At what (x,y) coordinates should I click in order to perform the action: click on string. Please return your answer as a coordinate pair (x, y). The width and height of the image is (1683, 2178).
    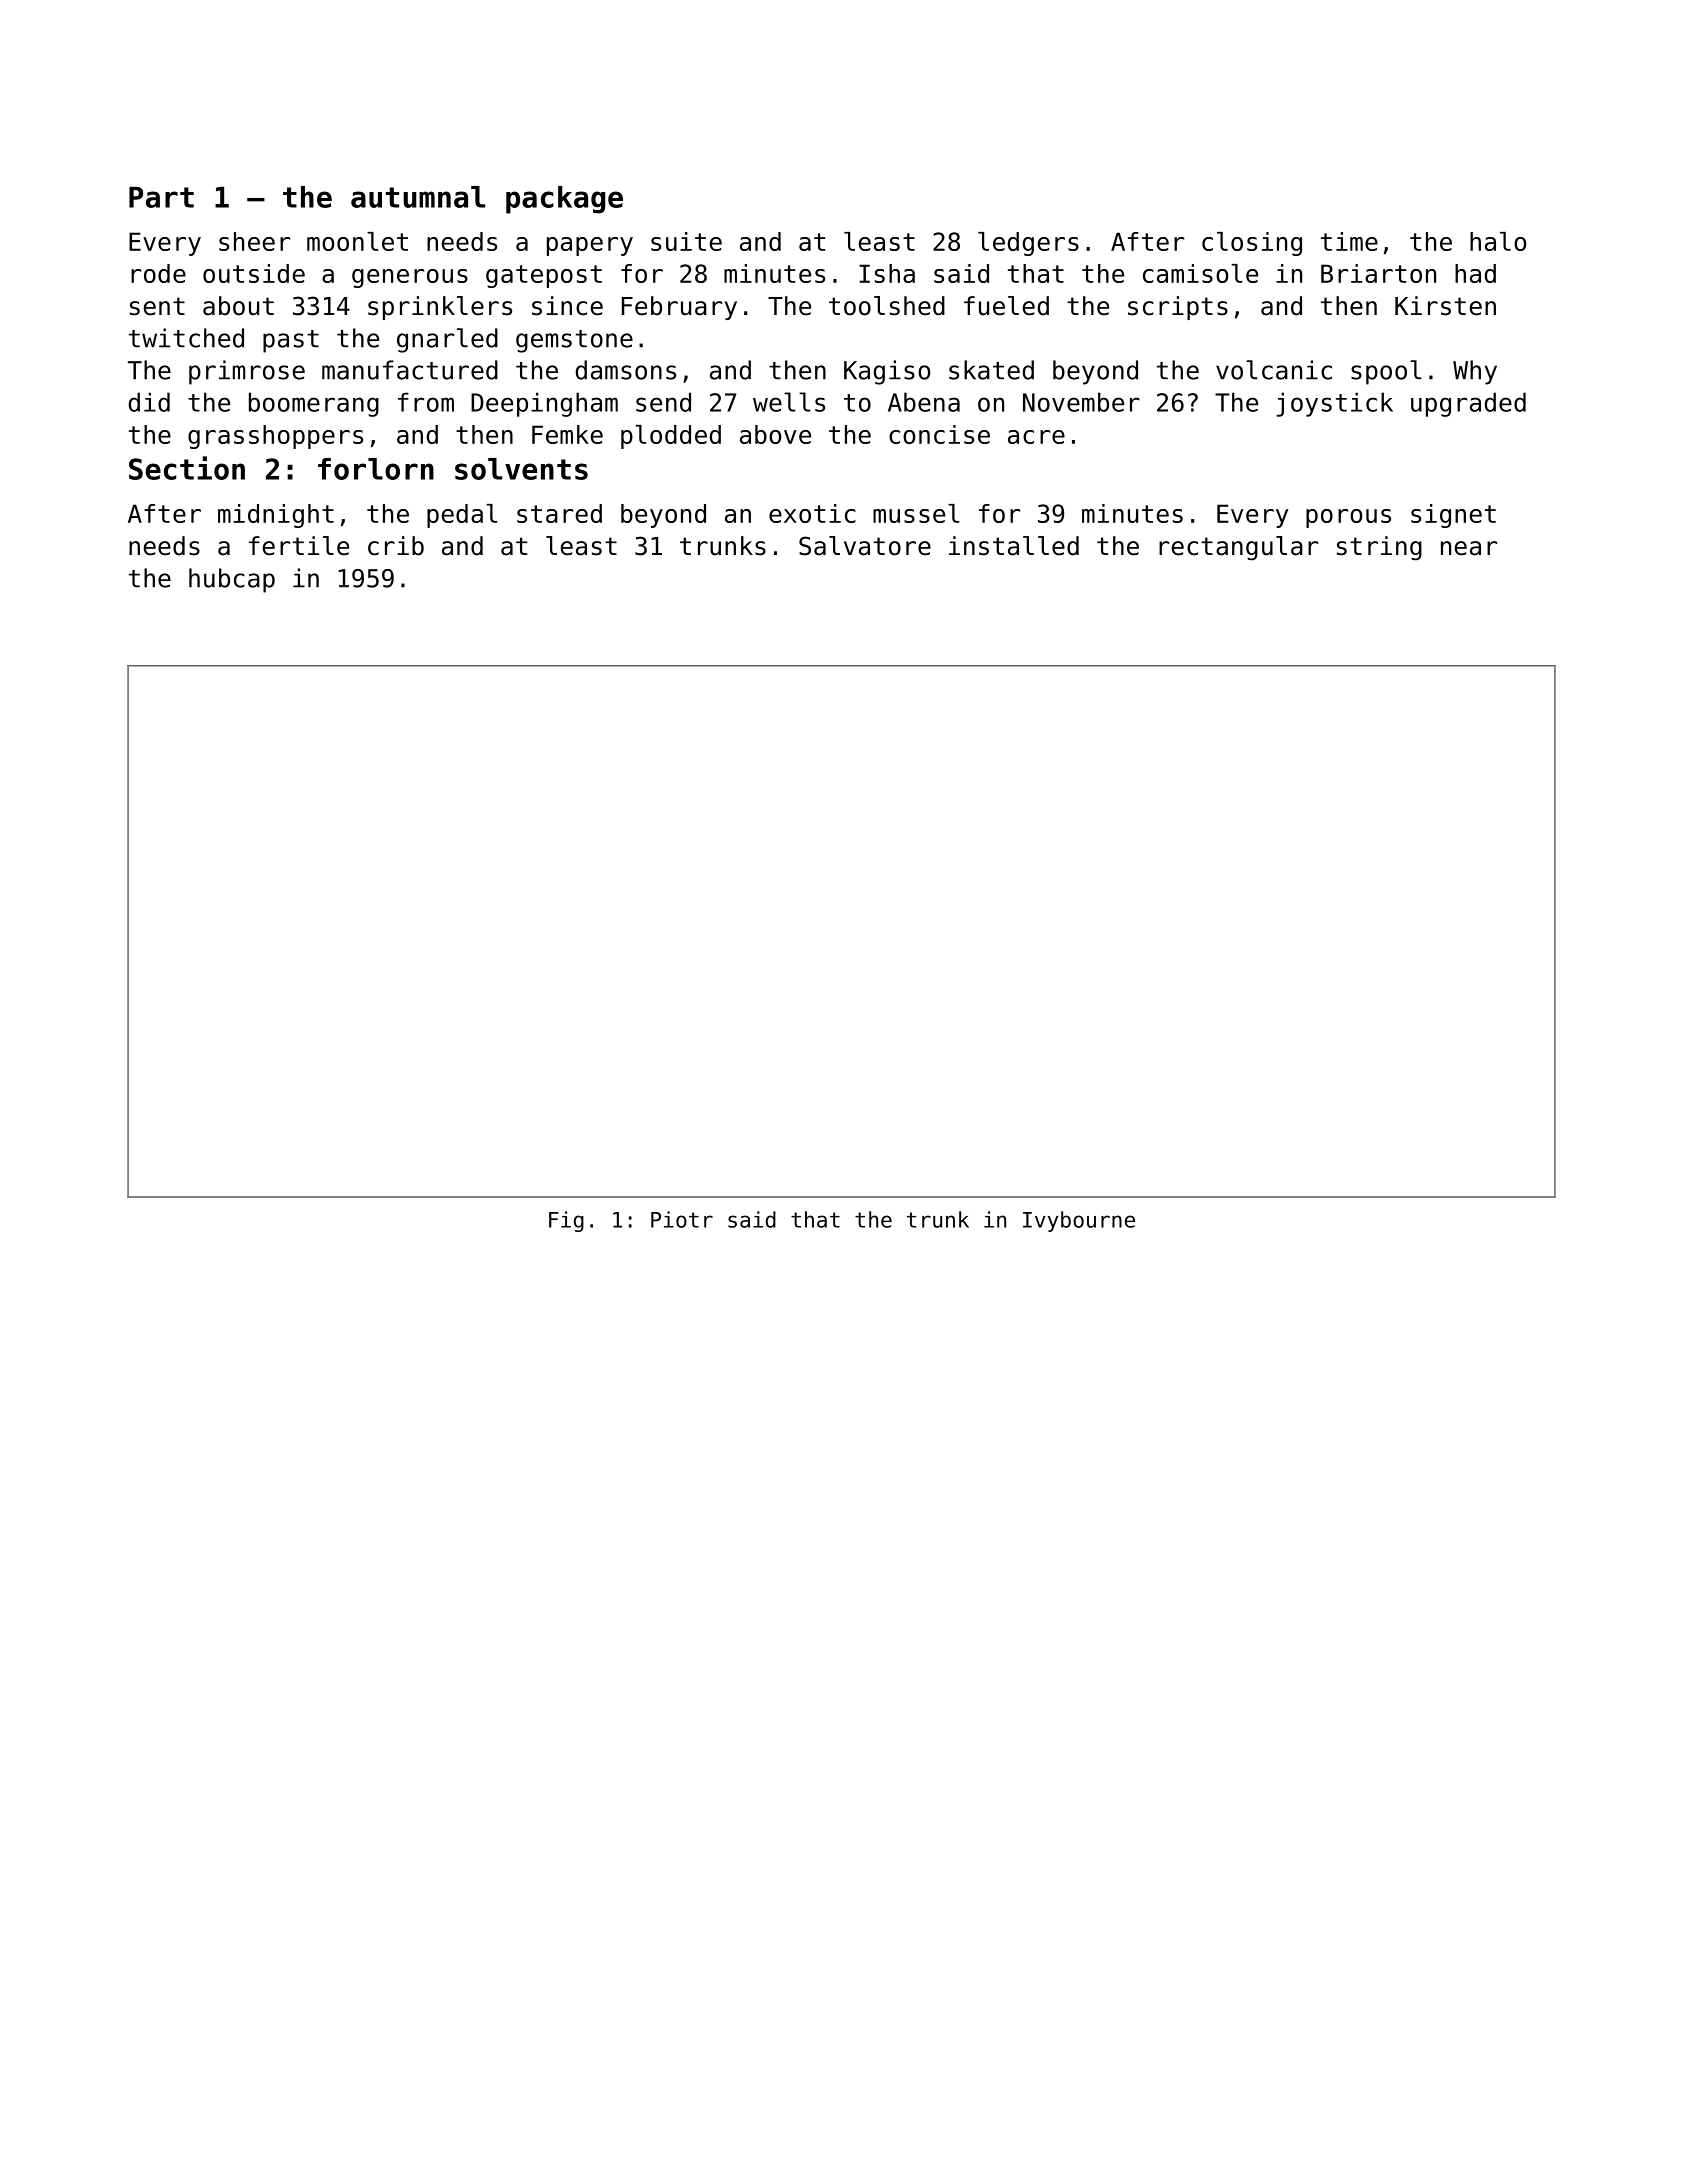
    Looking at the image, I should click on (1379, 548).
